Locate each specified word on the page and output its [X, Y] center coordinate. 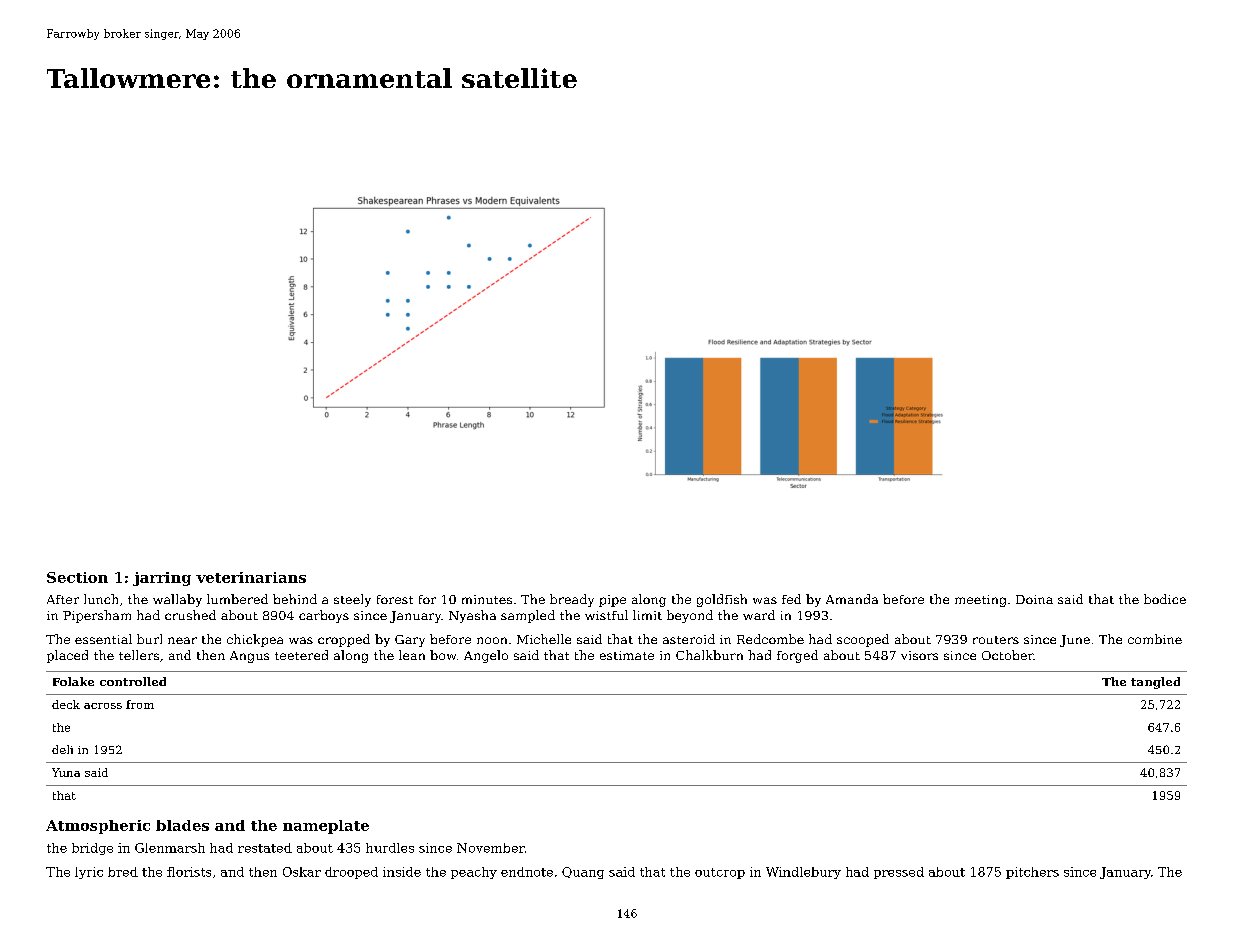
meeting [980, 601]
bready [572, 600]
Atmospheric [98, 827]
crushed [190, 615]
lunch [101, 599]
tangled [1155, 683]
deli [62, 749]
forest [395, 599]
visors [919, 655]
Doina [1034, 599]
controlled [133, 681]
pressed [899, 873]
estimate [627, 655]
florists [189, 872]
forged [797, 656]
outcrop [720, 873]
